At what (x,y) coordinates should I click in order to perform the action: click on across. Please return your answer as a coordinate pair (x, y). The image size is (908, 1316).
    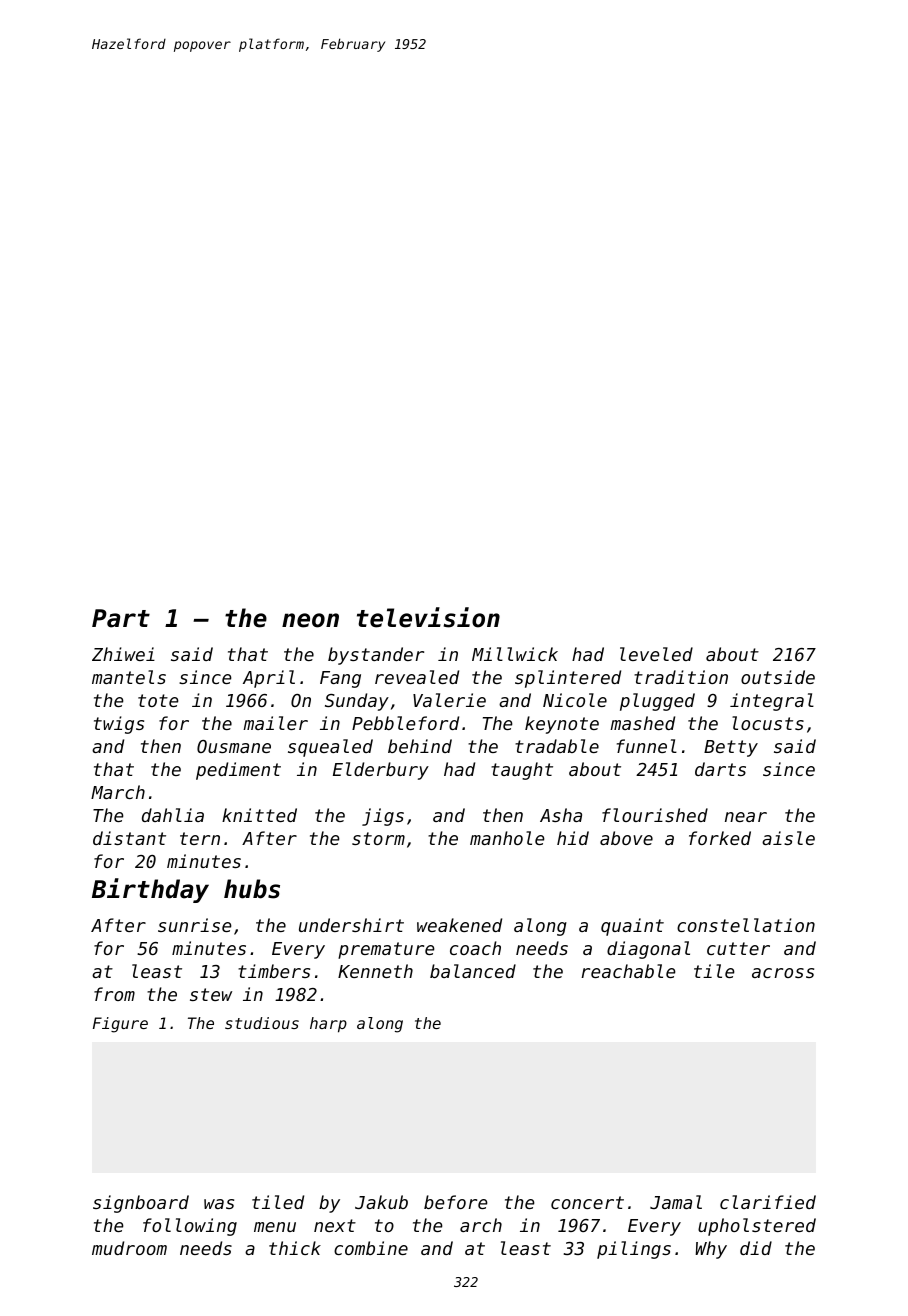
    Looking at the image, I should click on (783, 973).
